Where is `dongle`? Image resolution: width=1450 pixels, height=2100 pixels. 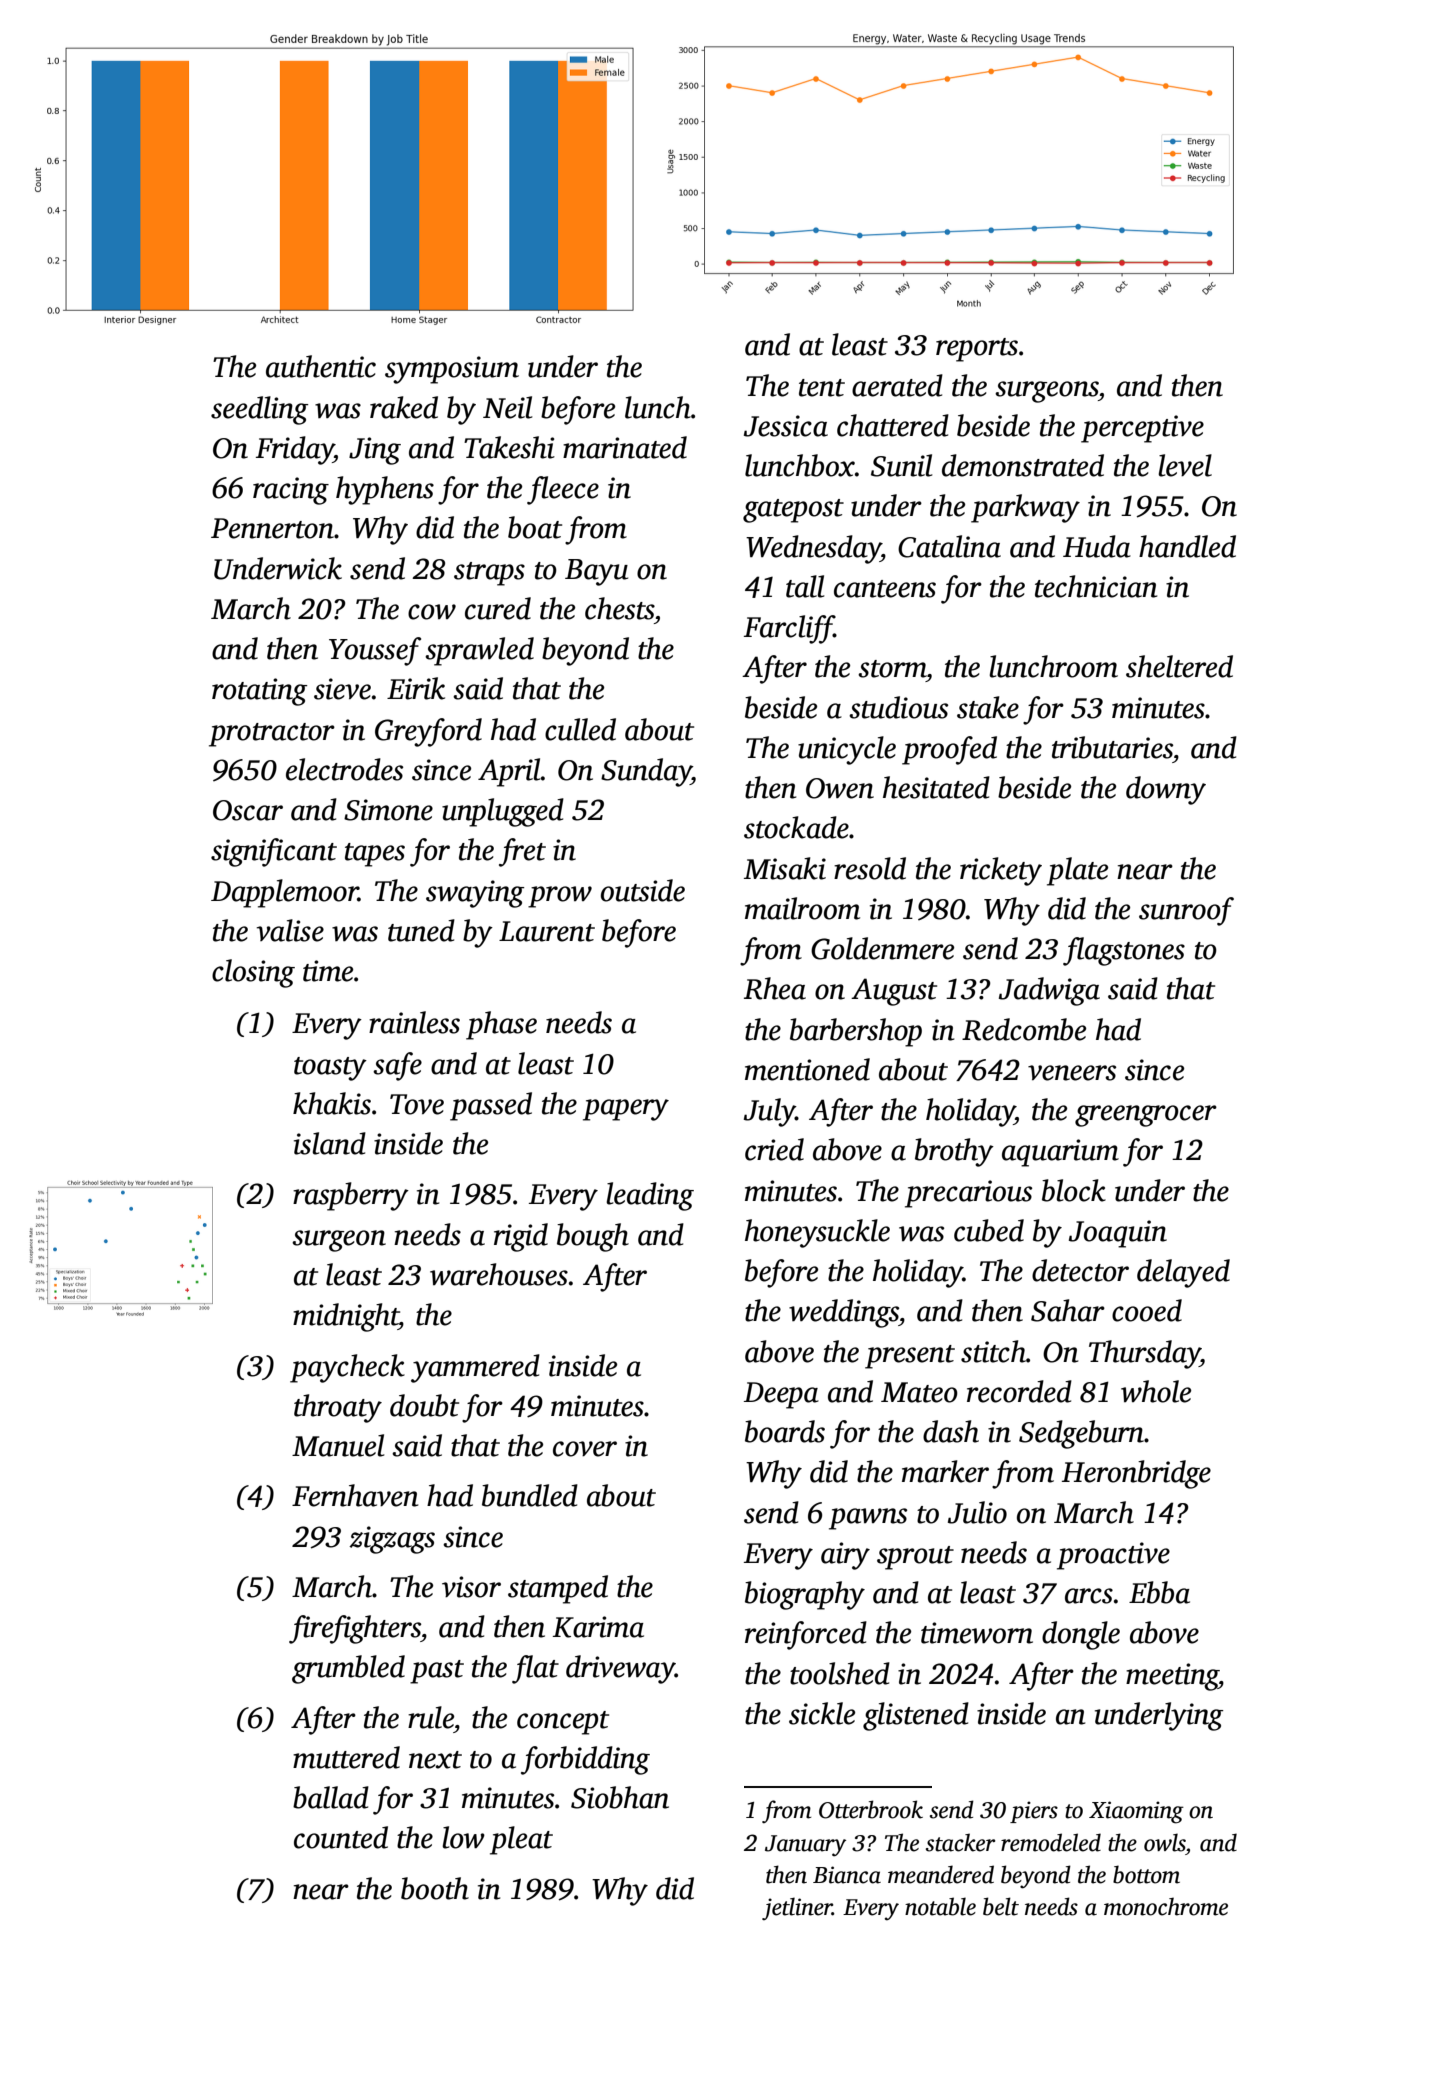 dongle is located at coordinates (1081, 1635).
